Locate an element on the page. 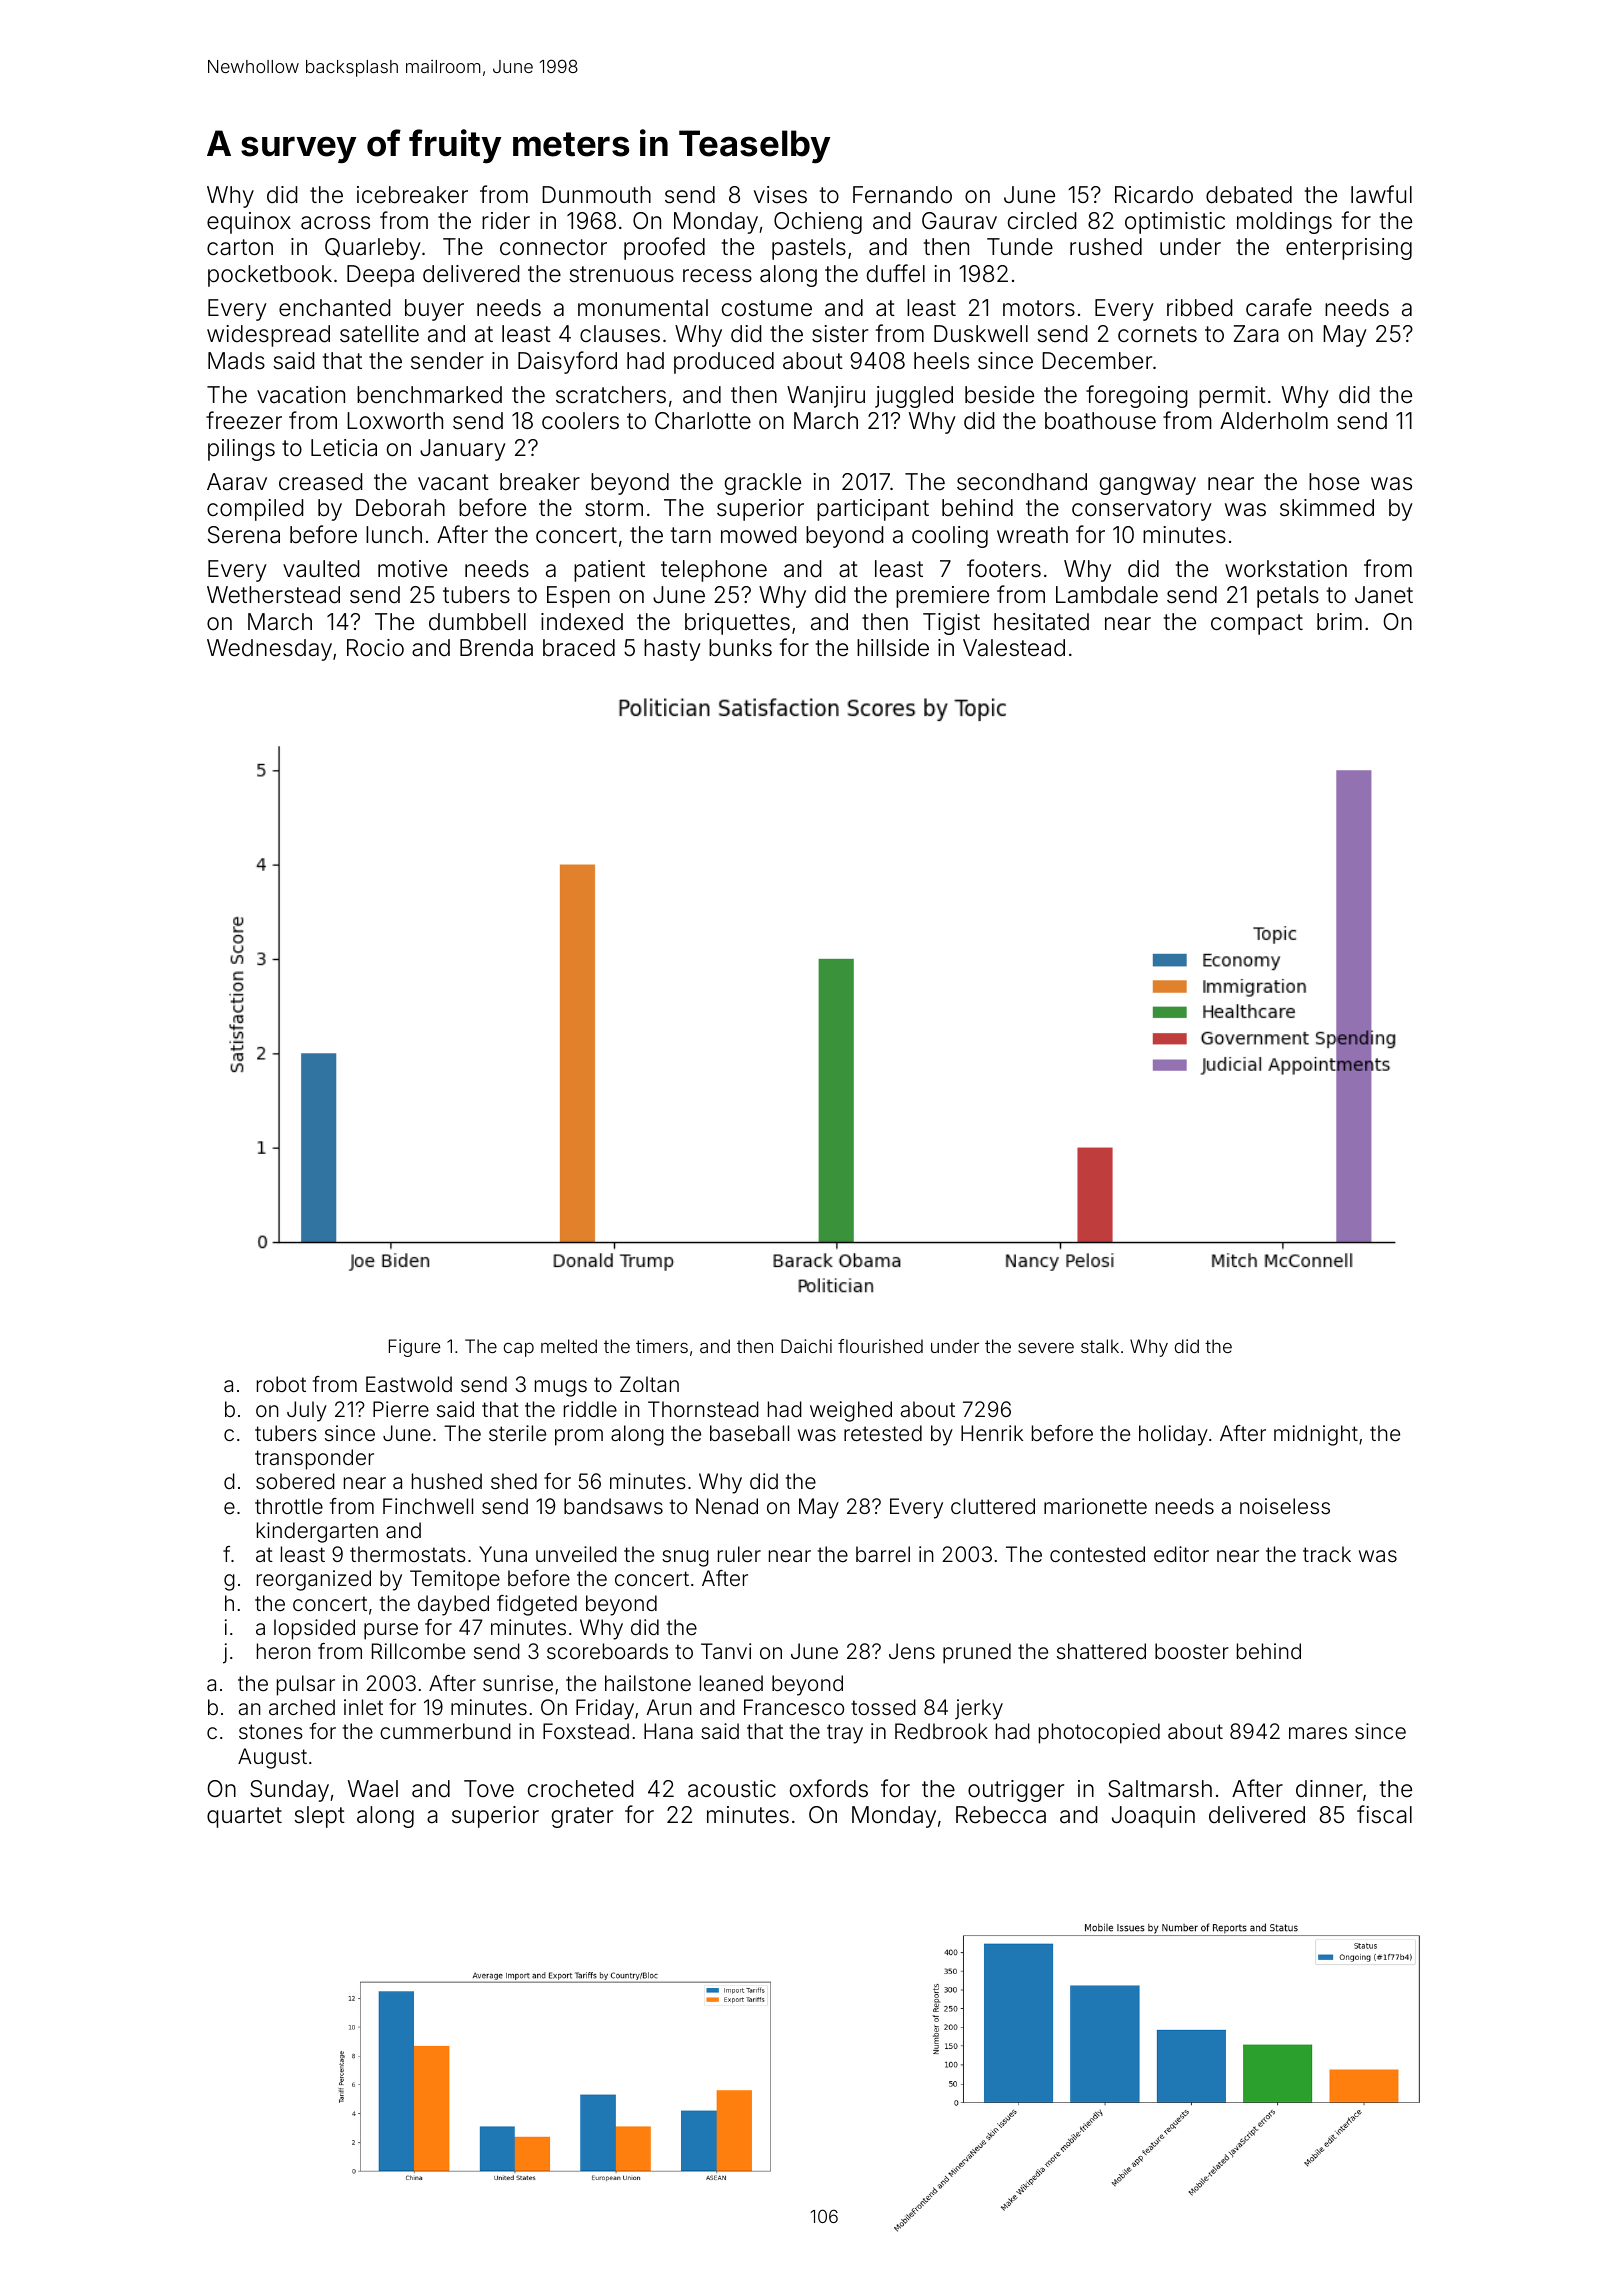 The height and width of the page is (2292, 1620). compact is located at coordinates (1257, 624).
